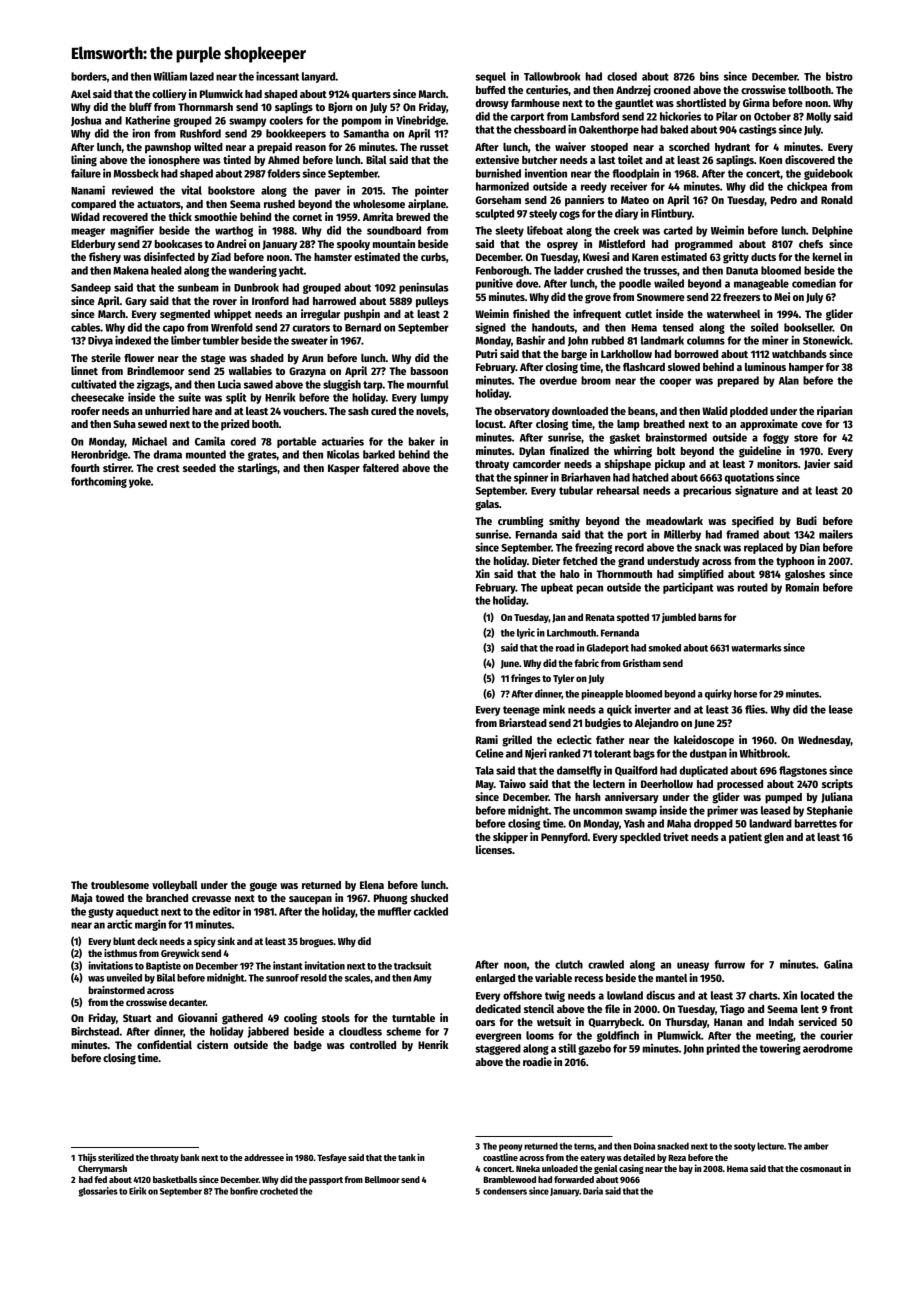 The height and width of the screenshot is (1308, 924). Describe the element at coordinates (152, 424) in the screenshot. I see `sewed` at that location.
